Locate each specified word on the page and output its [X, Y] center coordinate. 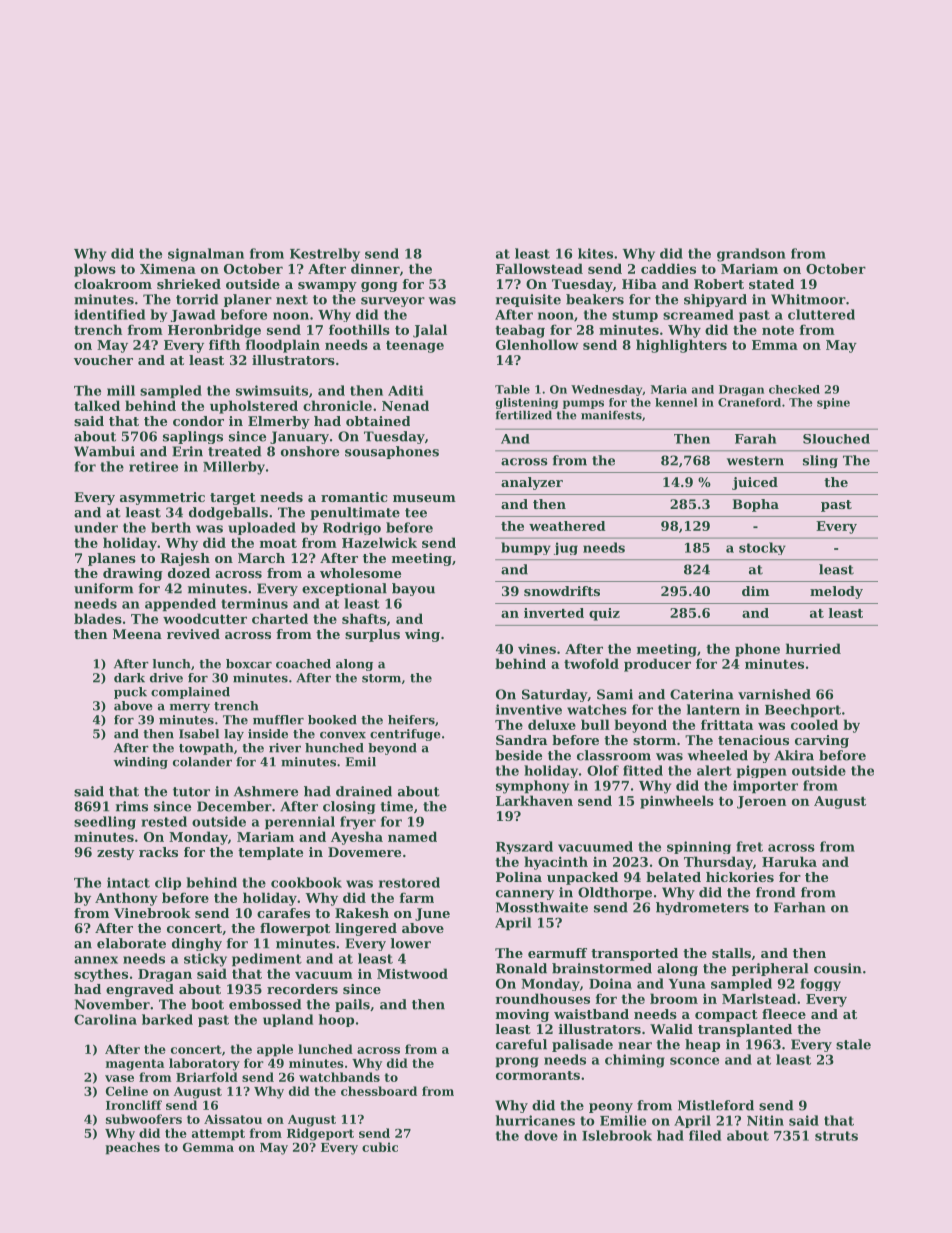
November [112, 1004]
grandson [751, 255]
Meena [137, 634]
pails [352, 1005]
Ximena [168, 269]
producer [657, 665]
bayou [413, 589]
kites [595, 253]
